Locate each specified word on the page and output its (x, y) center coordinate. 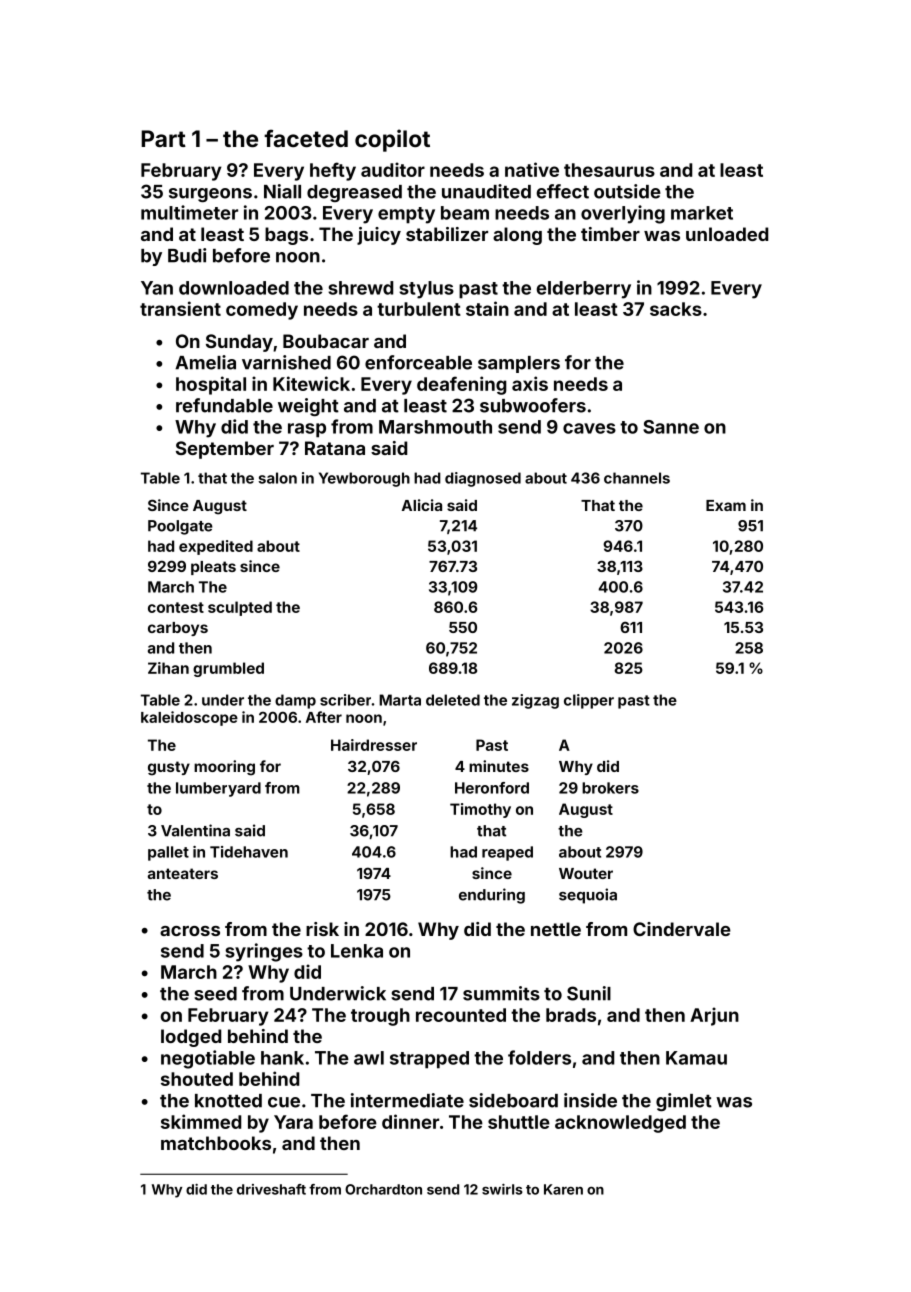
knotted (228, 1101)
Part (163, 138)
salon (277, 478)
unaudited (486, 191)
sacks (676, 309)
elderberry (583, 290)
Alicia (422, 505)
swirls (502, 1189)
